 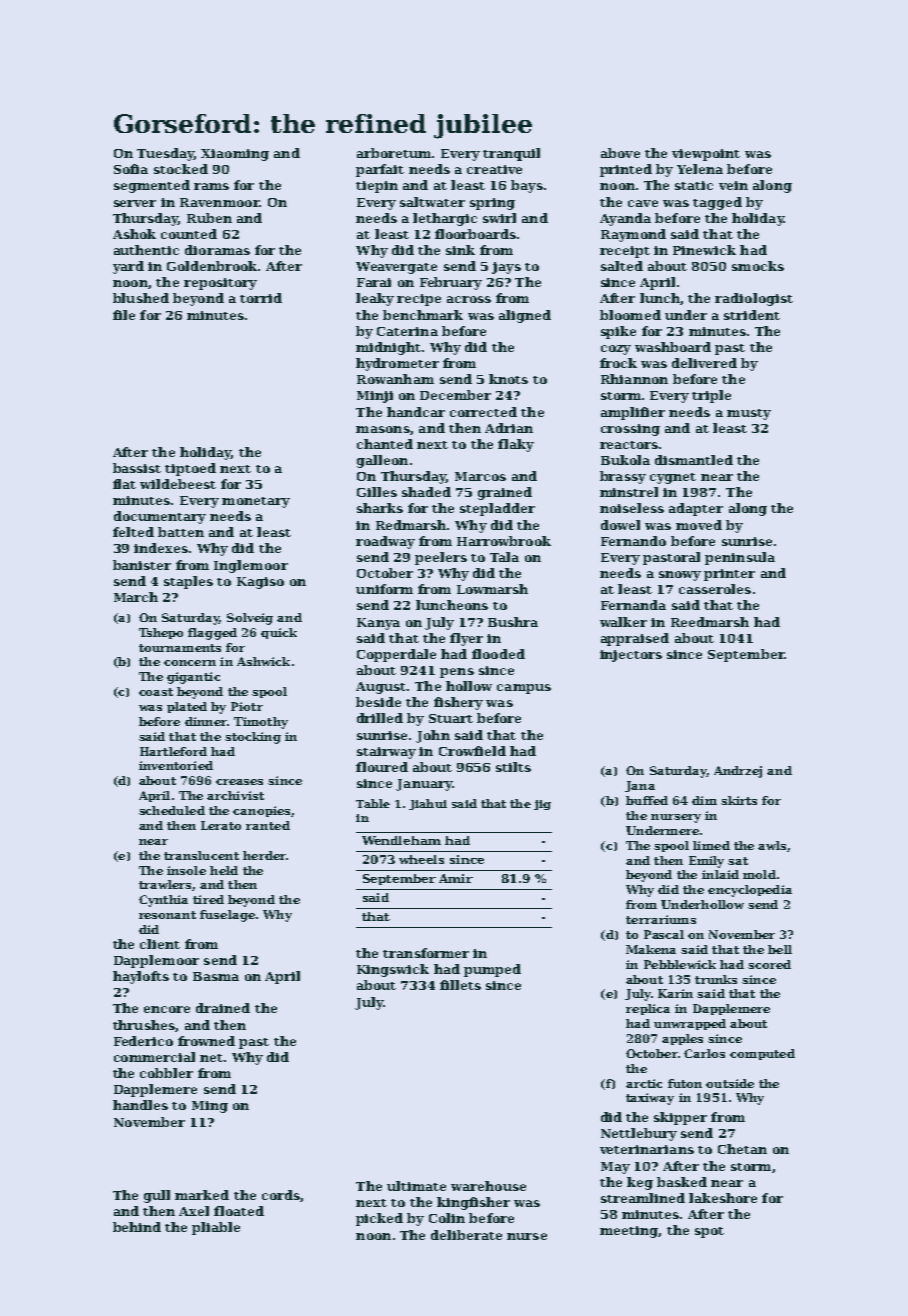 I want to click on viewpoint, so click(x=706, y=155).
